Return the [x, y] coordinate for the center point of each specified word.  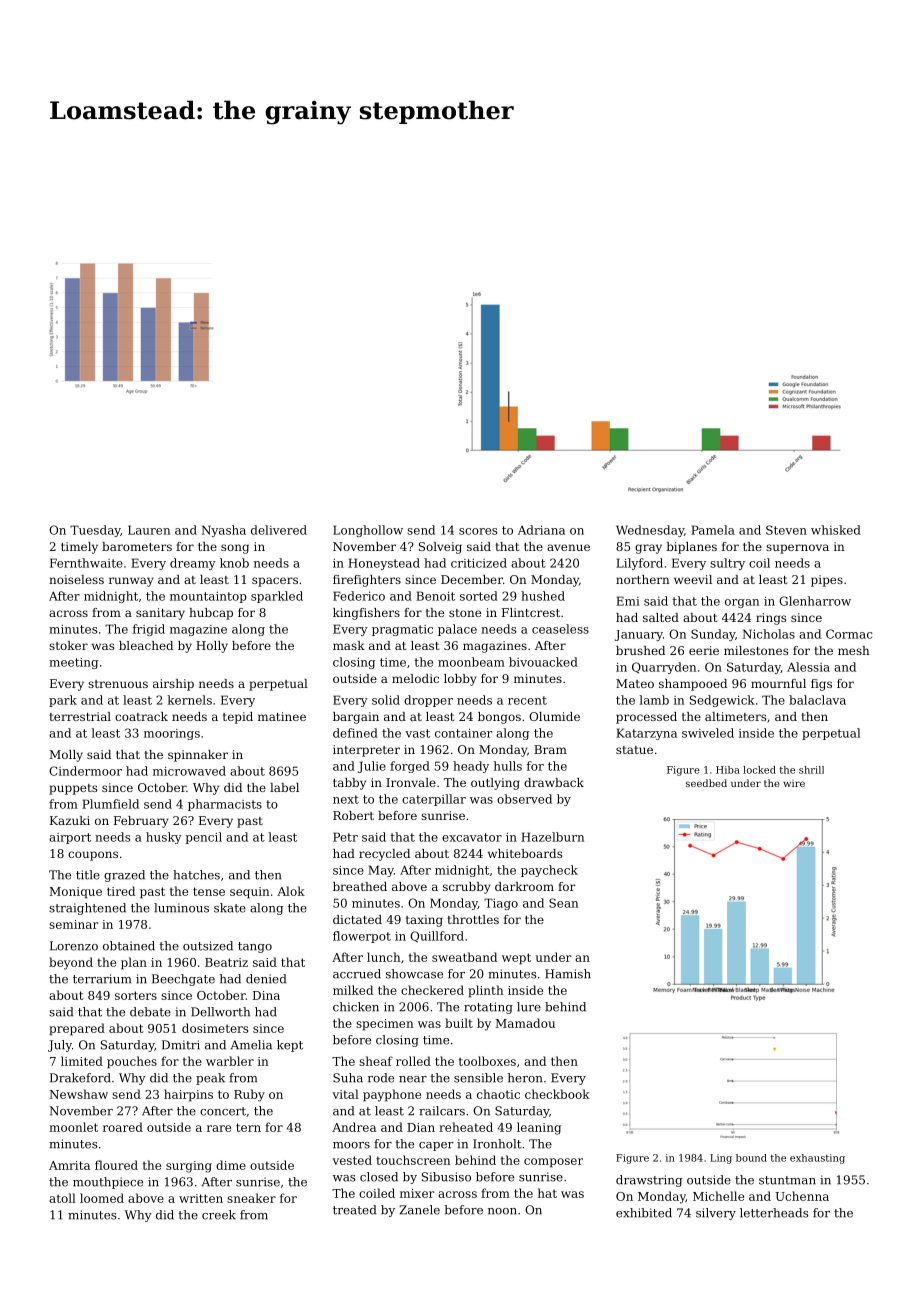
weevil [693, 579]
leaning [539, 1128]
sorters [136, 995]
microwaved [189, 771]
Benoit [435, 596]
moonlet [73, 1127]
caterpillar [434, 800]
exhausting [817, 1159]
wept [516, 959]
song [235, 549]
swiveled [708, 733]
